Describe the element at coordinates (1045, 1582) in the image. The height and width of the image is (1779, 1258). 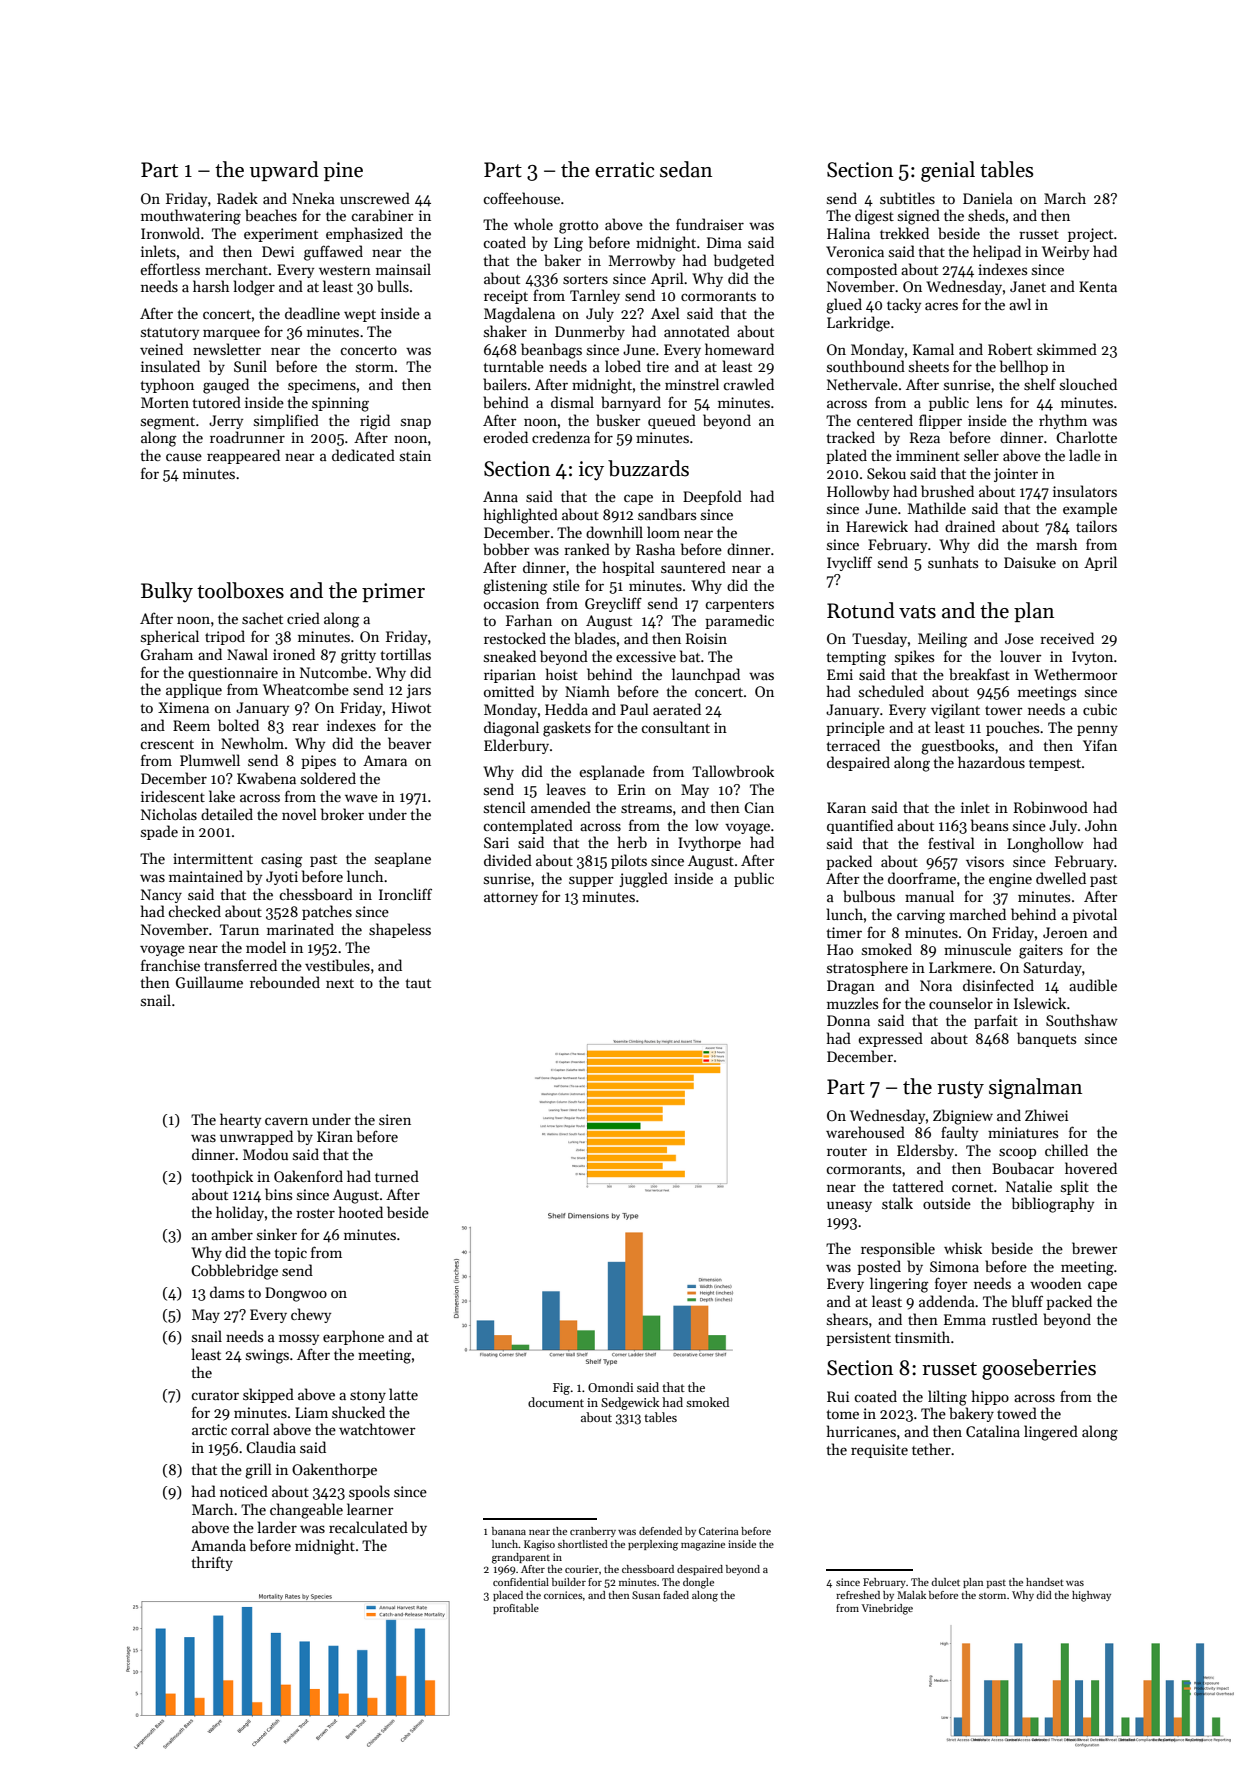
I see `handset` at that location.
